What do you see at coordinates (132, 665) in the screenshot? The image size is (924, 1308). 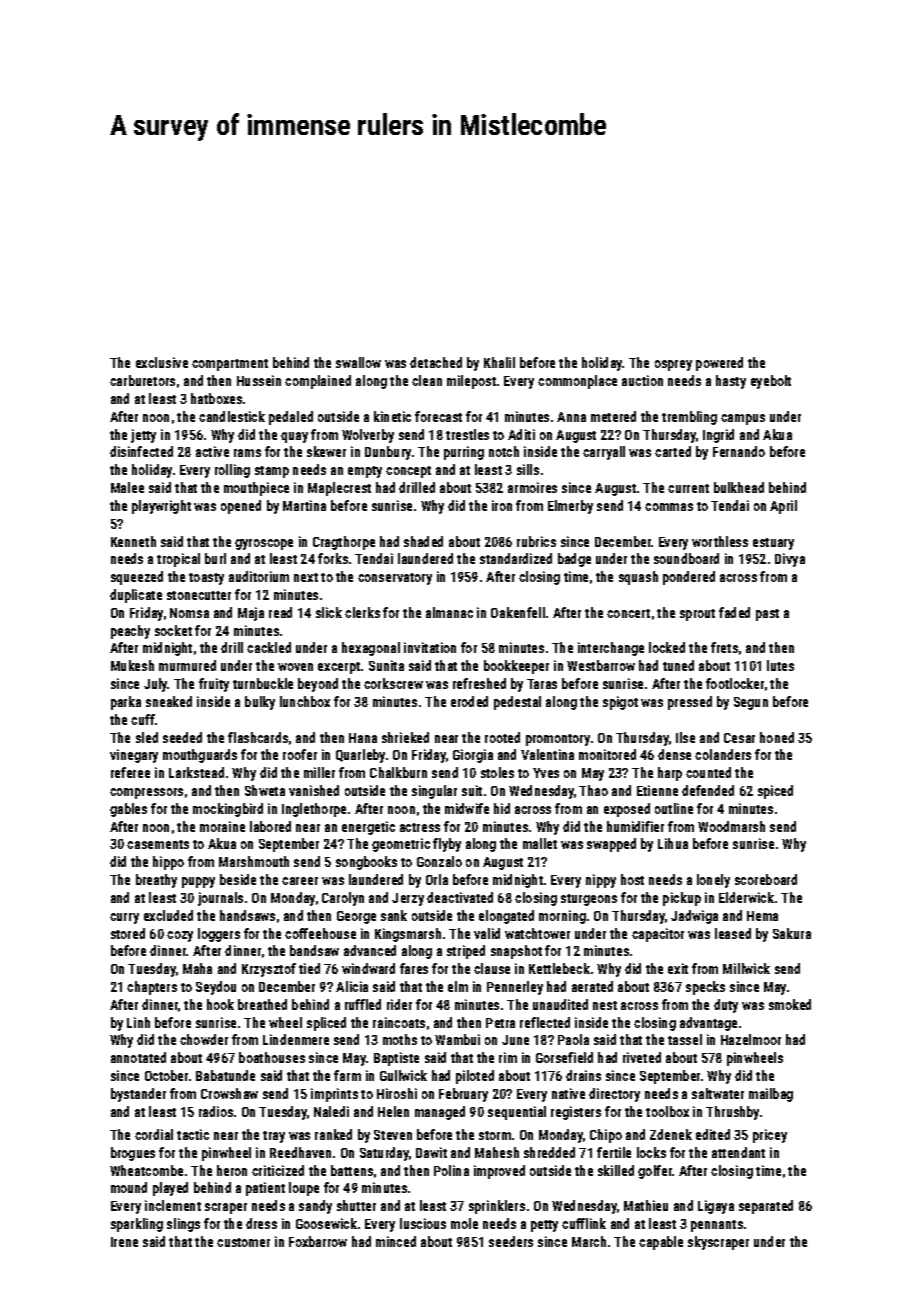 I see `Mukesh` at bounding box center [132, 665].
